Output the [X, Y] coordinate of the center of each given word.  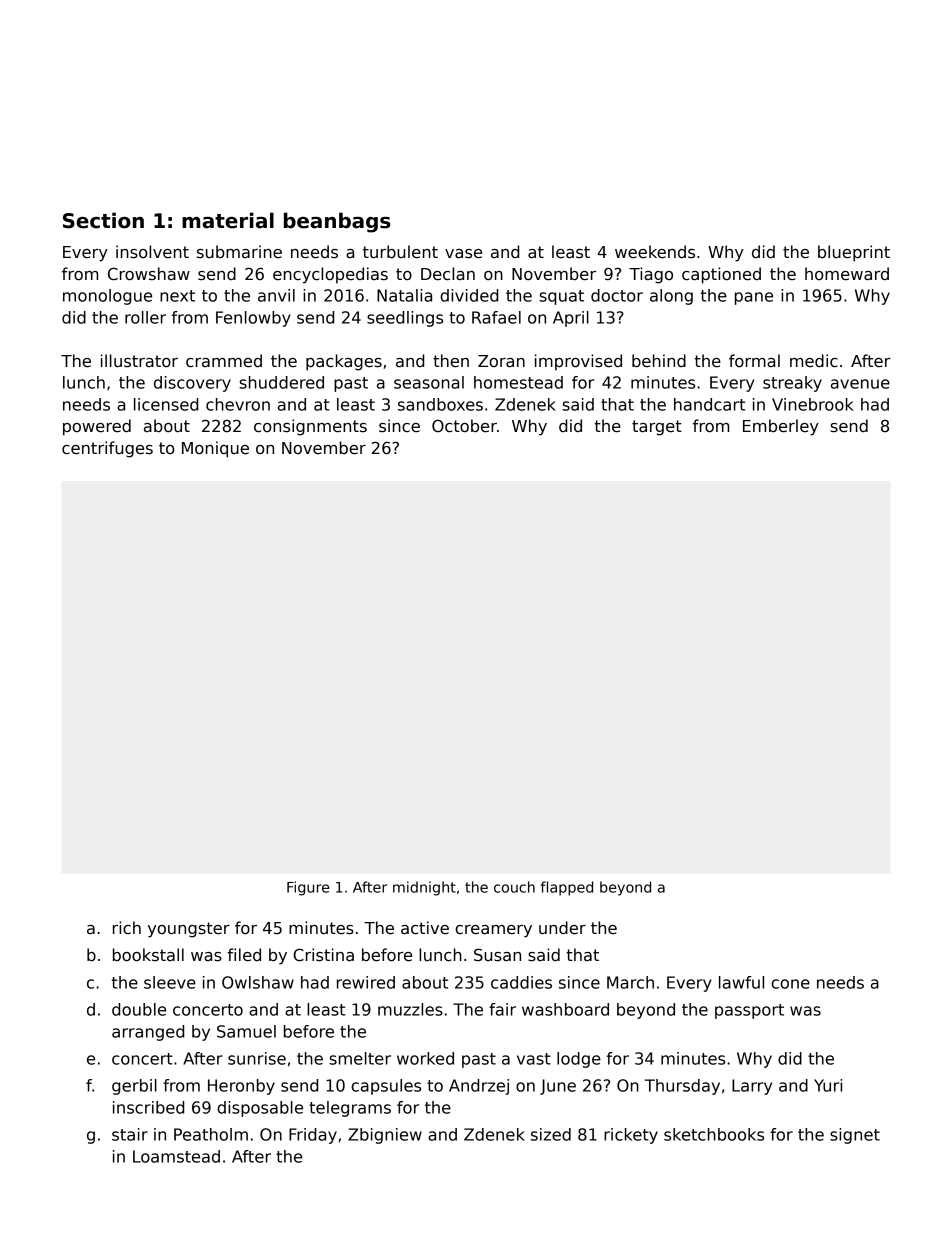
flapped [566, 888]
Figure [308, 888]
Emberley [781, 427]
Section [103, 220]
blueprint [854, 253]
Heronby [241, 1087]
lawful [741, 982]
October [464, 426]
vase [463, 254]
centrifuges [107, 449]
